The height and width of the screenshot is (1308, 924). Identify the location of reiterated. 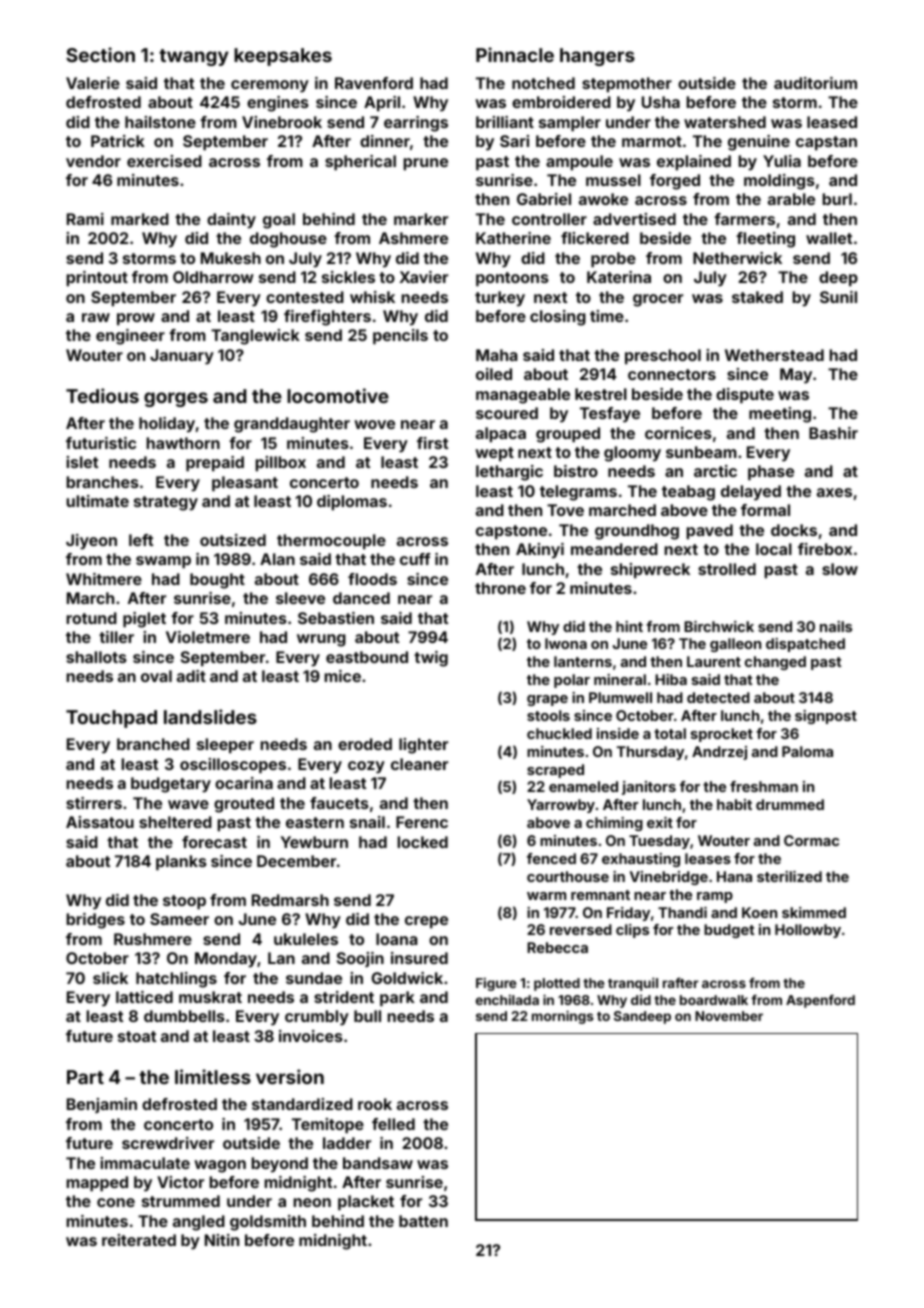
(139, 1240).
